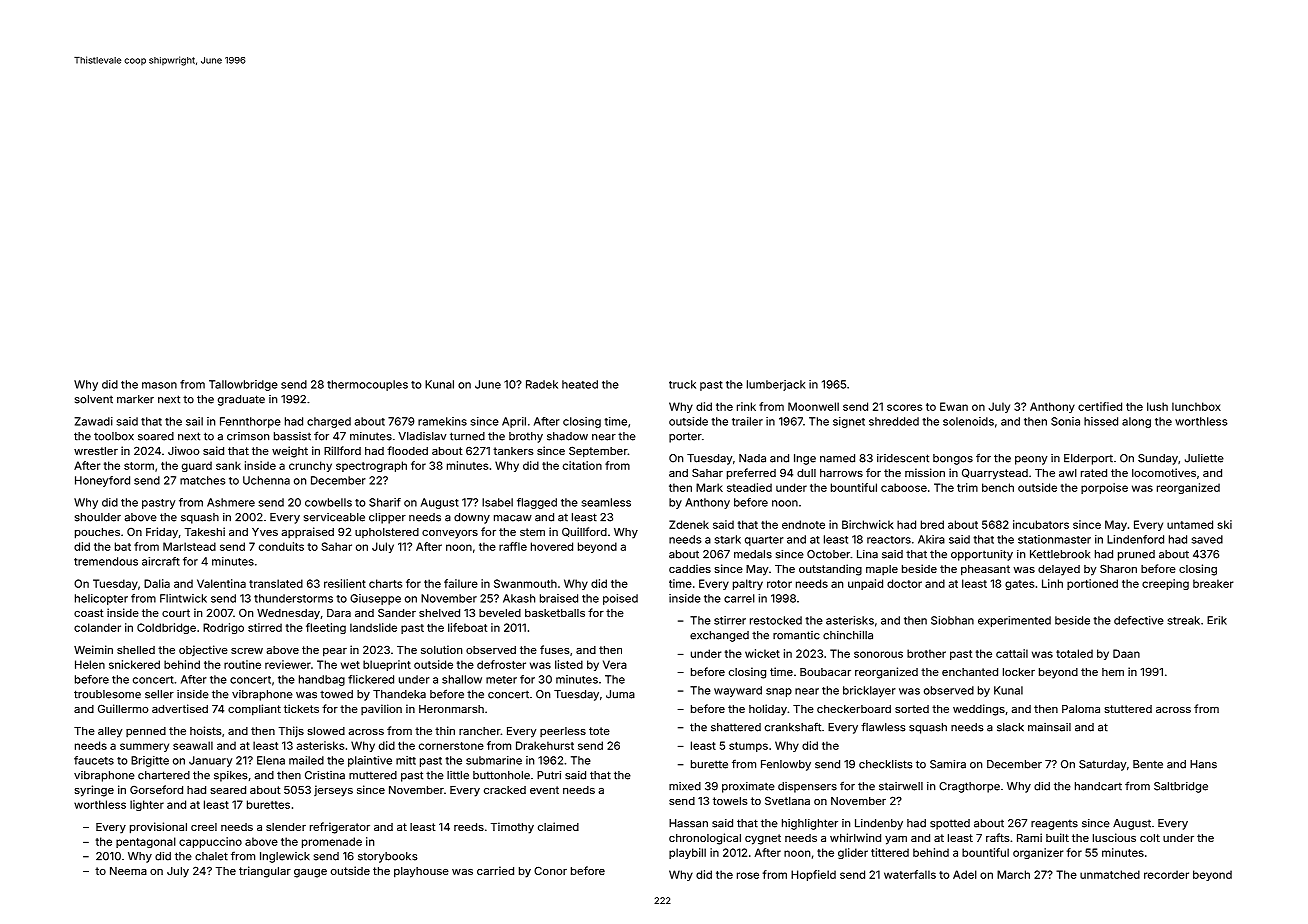 The height and width of the screenshot is (924, 1308). Describe the element at coordinates (752, 458) in the screenshot. I see `Nada` at that location.
